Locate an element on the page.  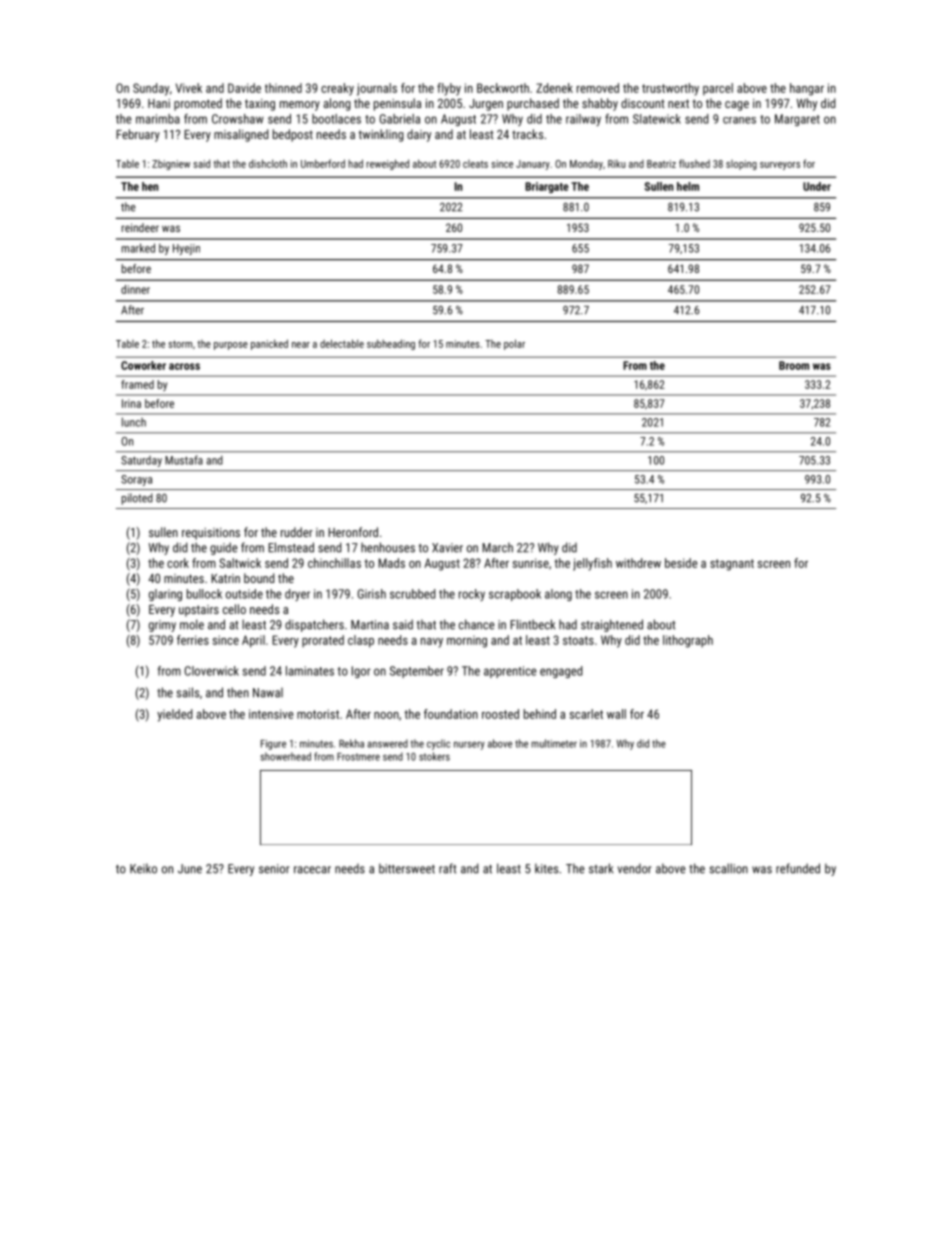
polar is located at coordinates (514, 344).
